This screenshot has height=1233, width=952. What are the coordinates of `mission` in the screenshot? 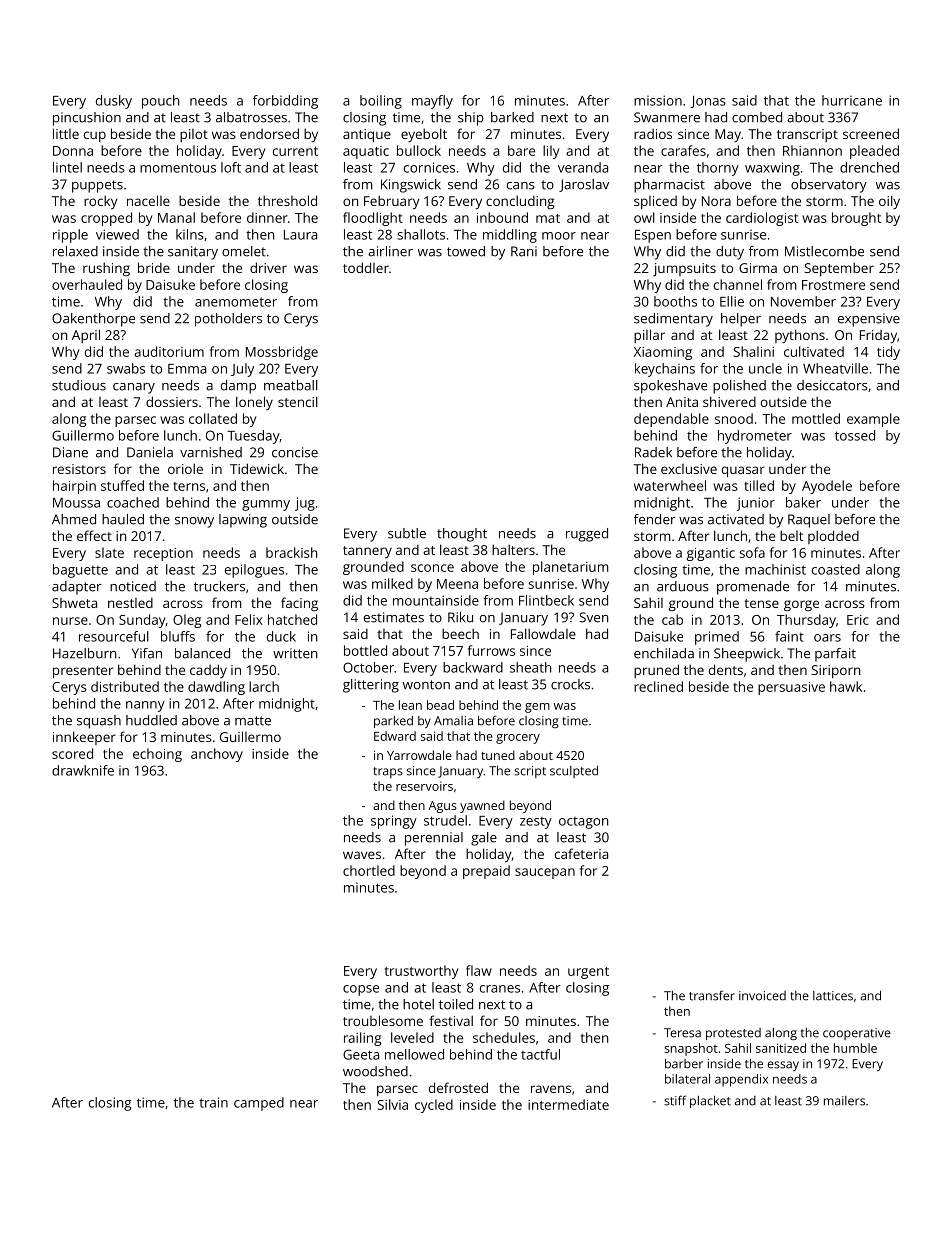 It's located at (658, 100).
